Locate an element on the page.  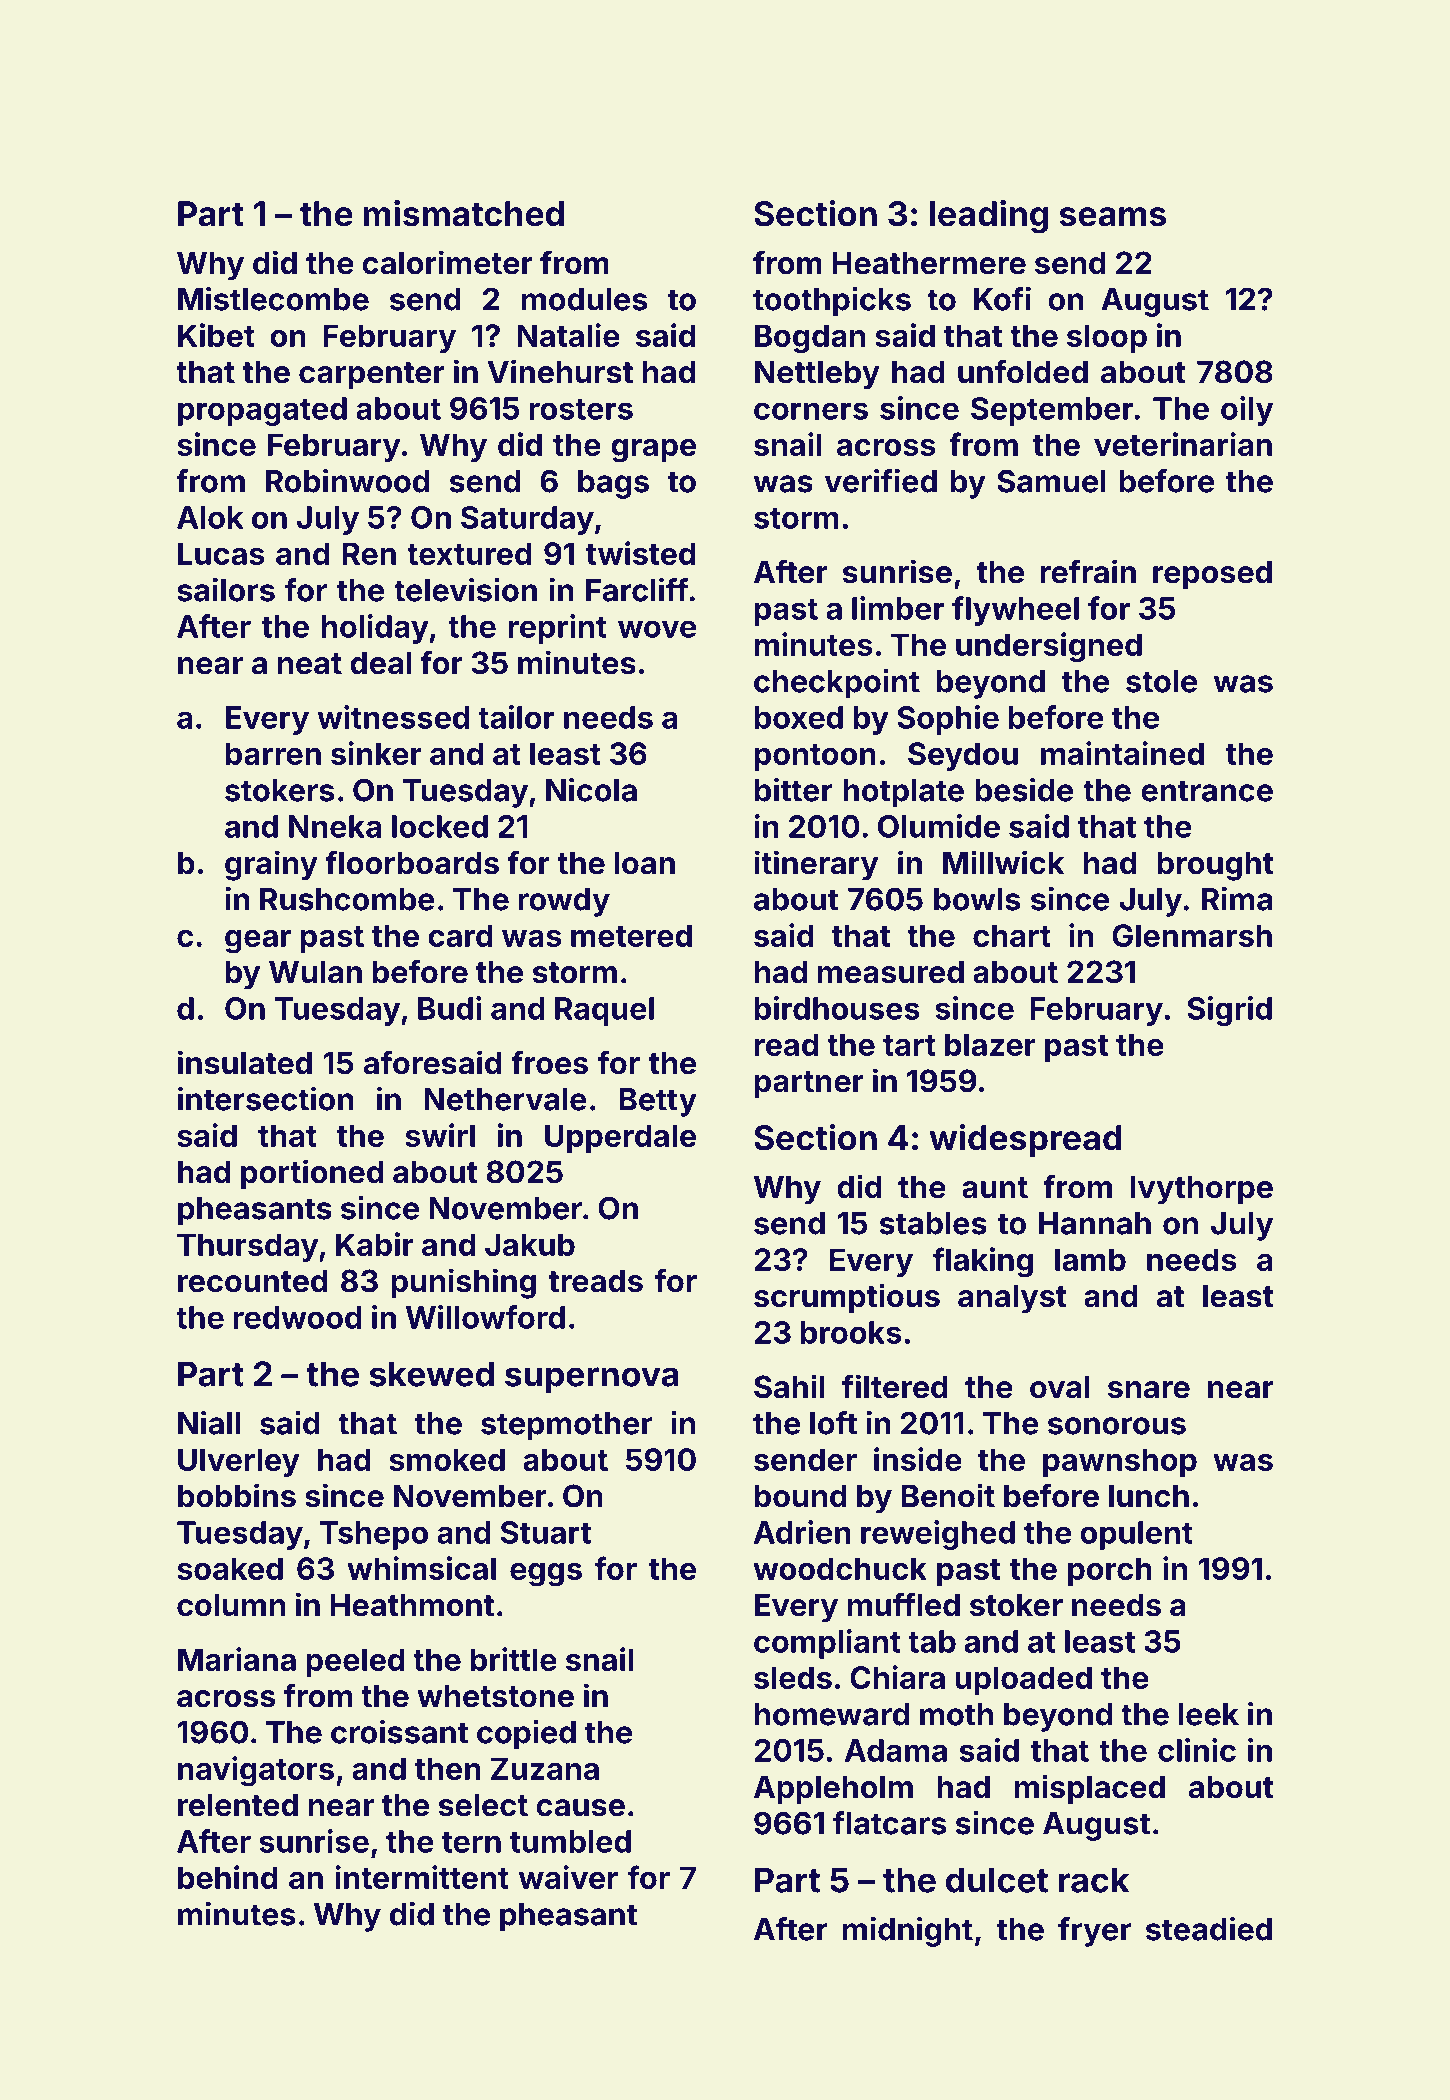
Ulverley is located at coordinates (239, 1462).
